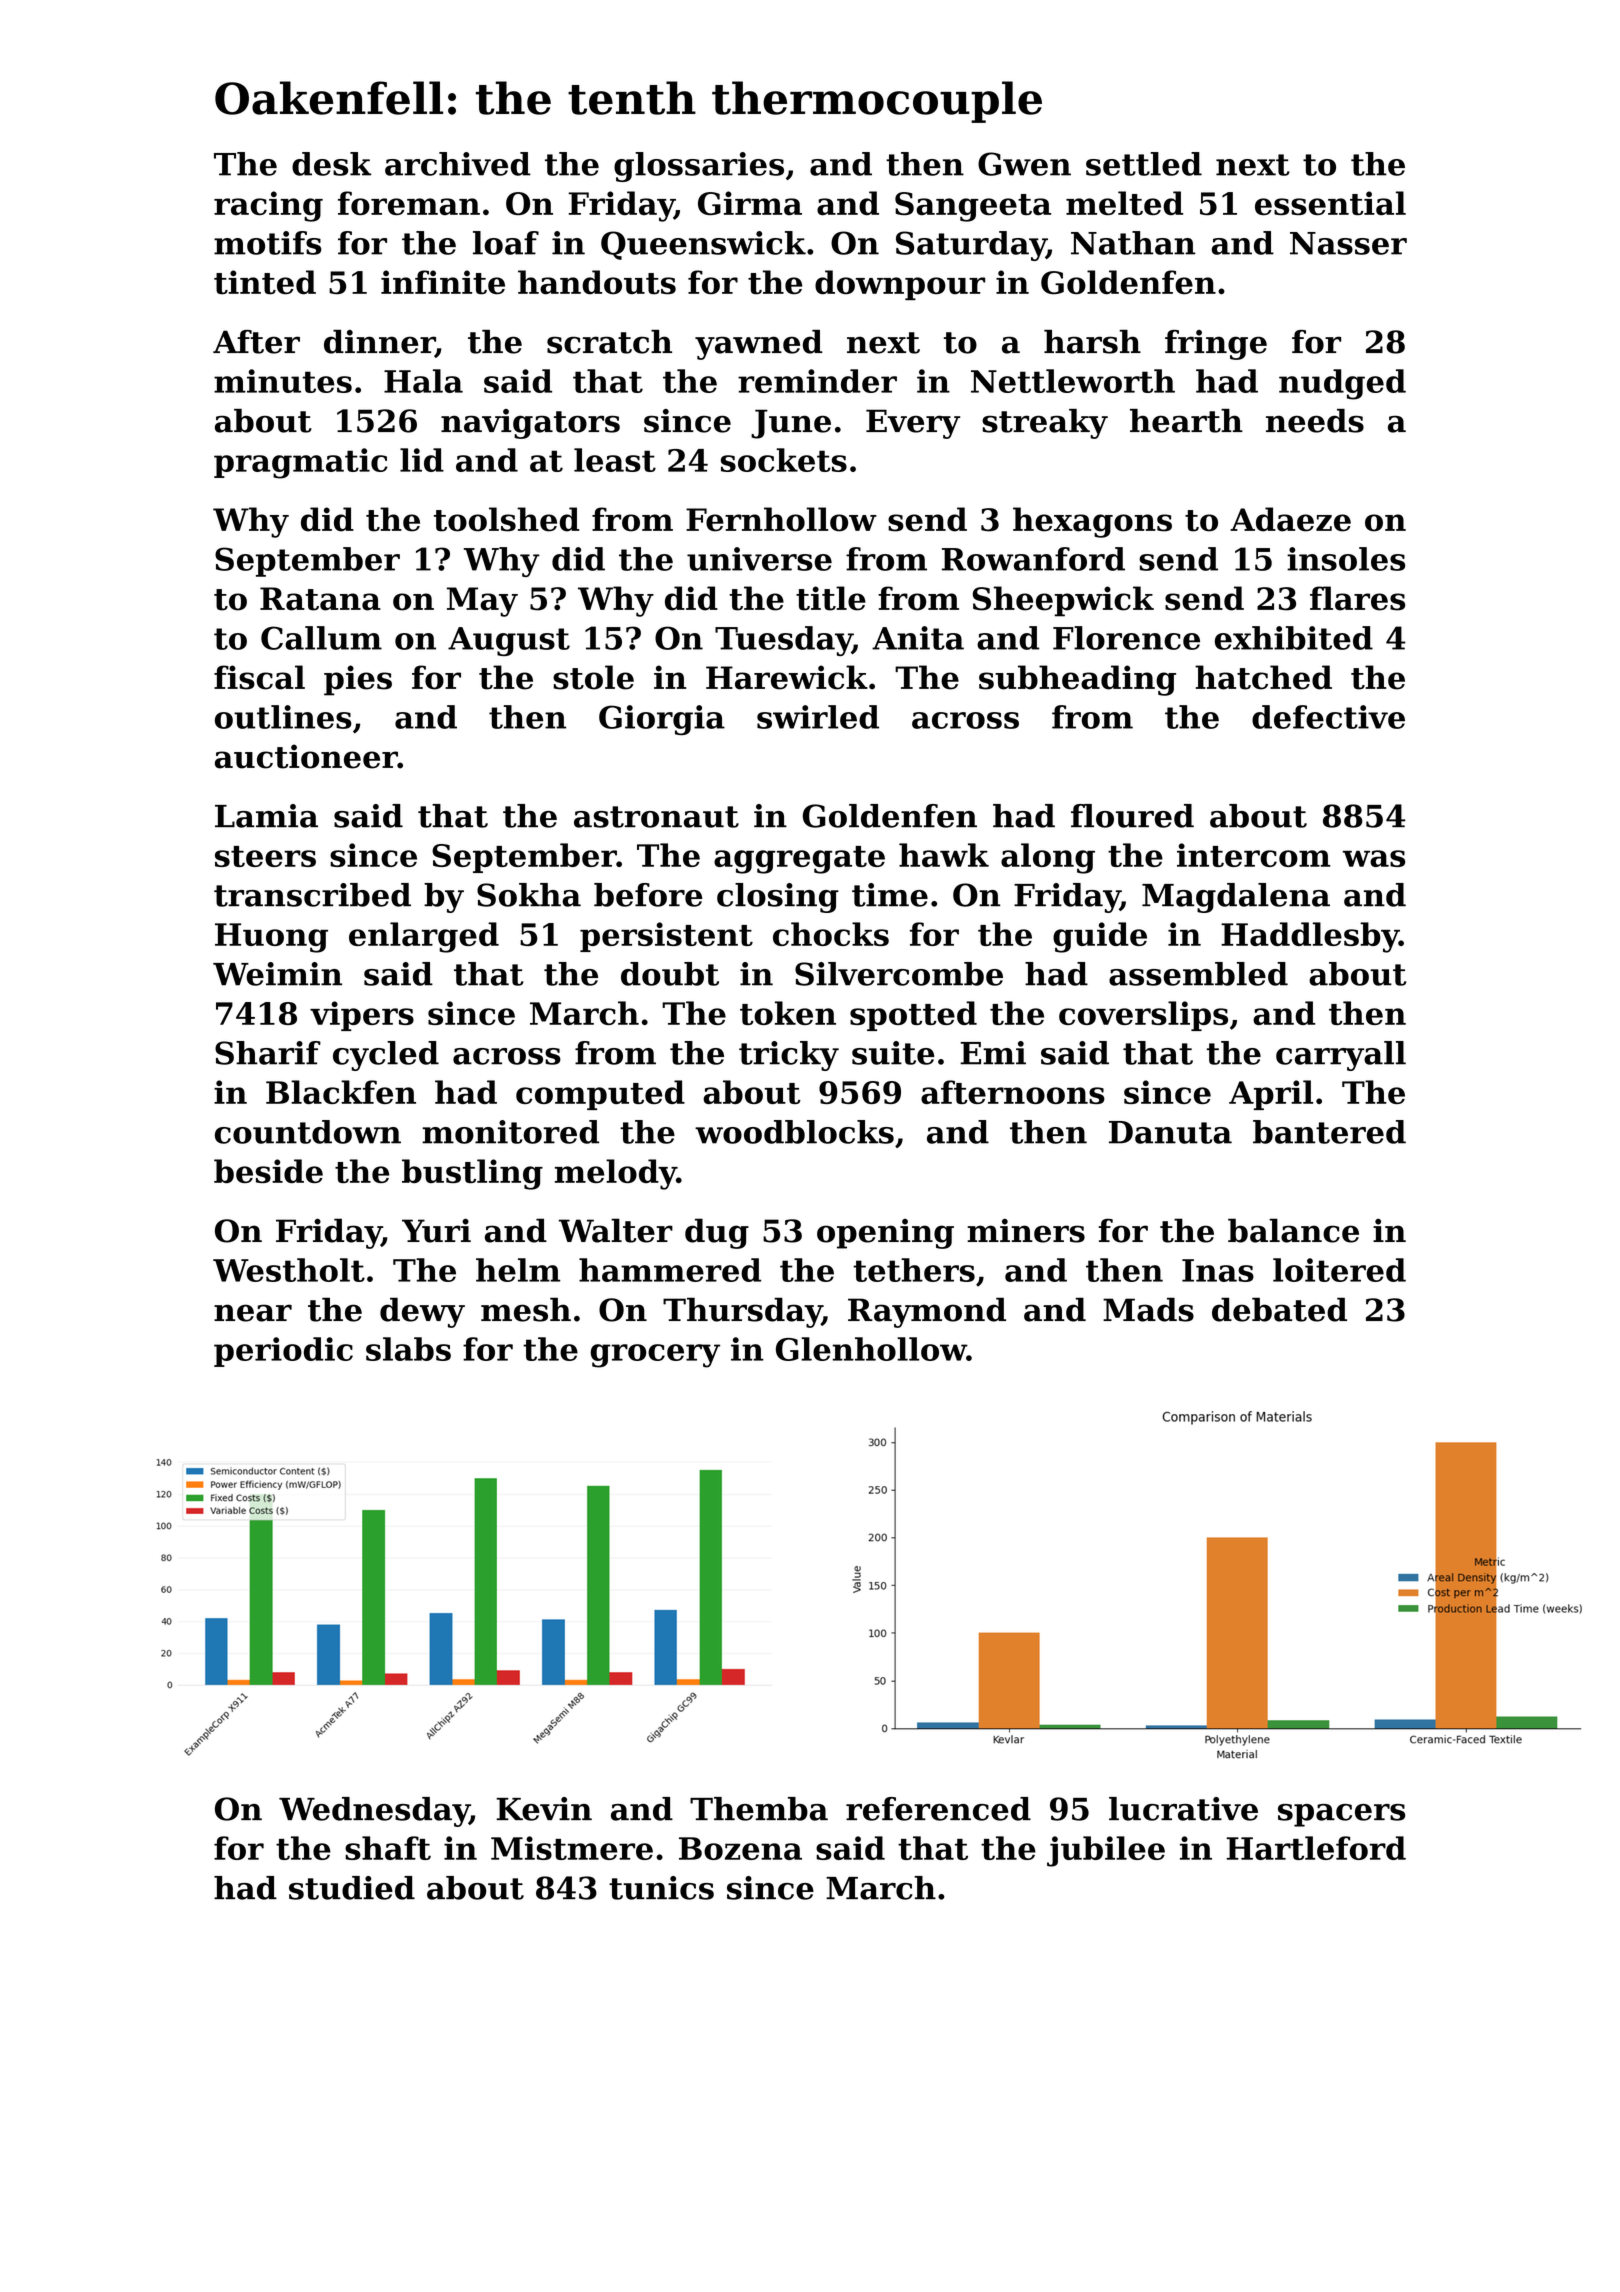 The width and height of the screenshot is (1620, 2292). I want to click on guide, so click(1100, 937).
